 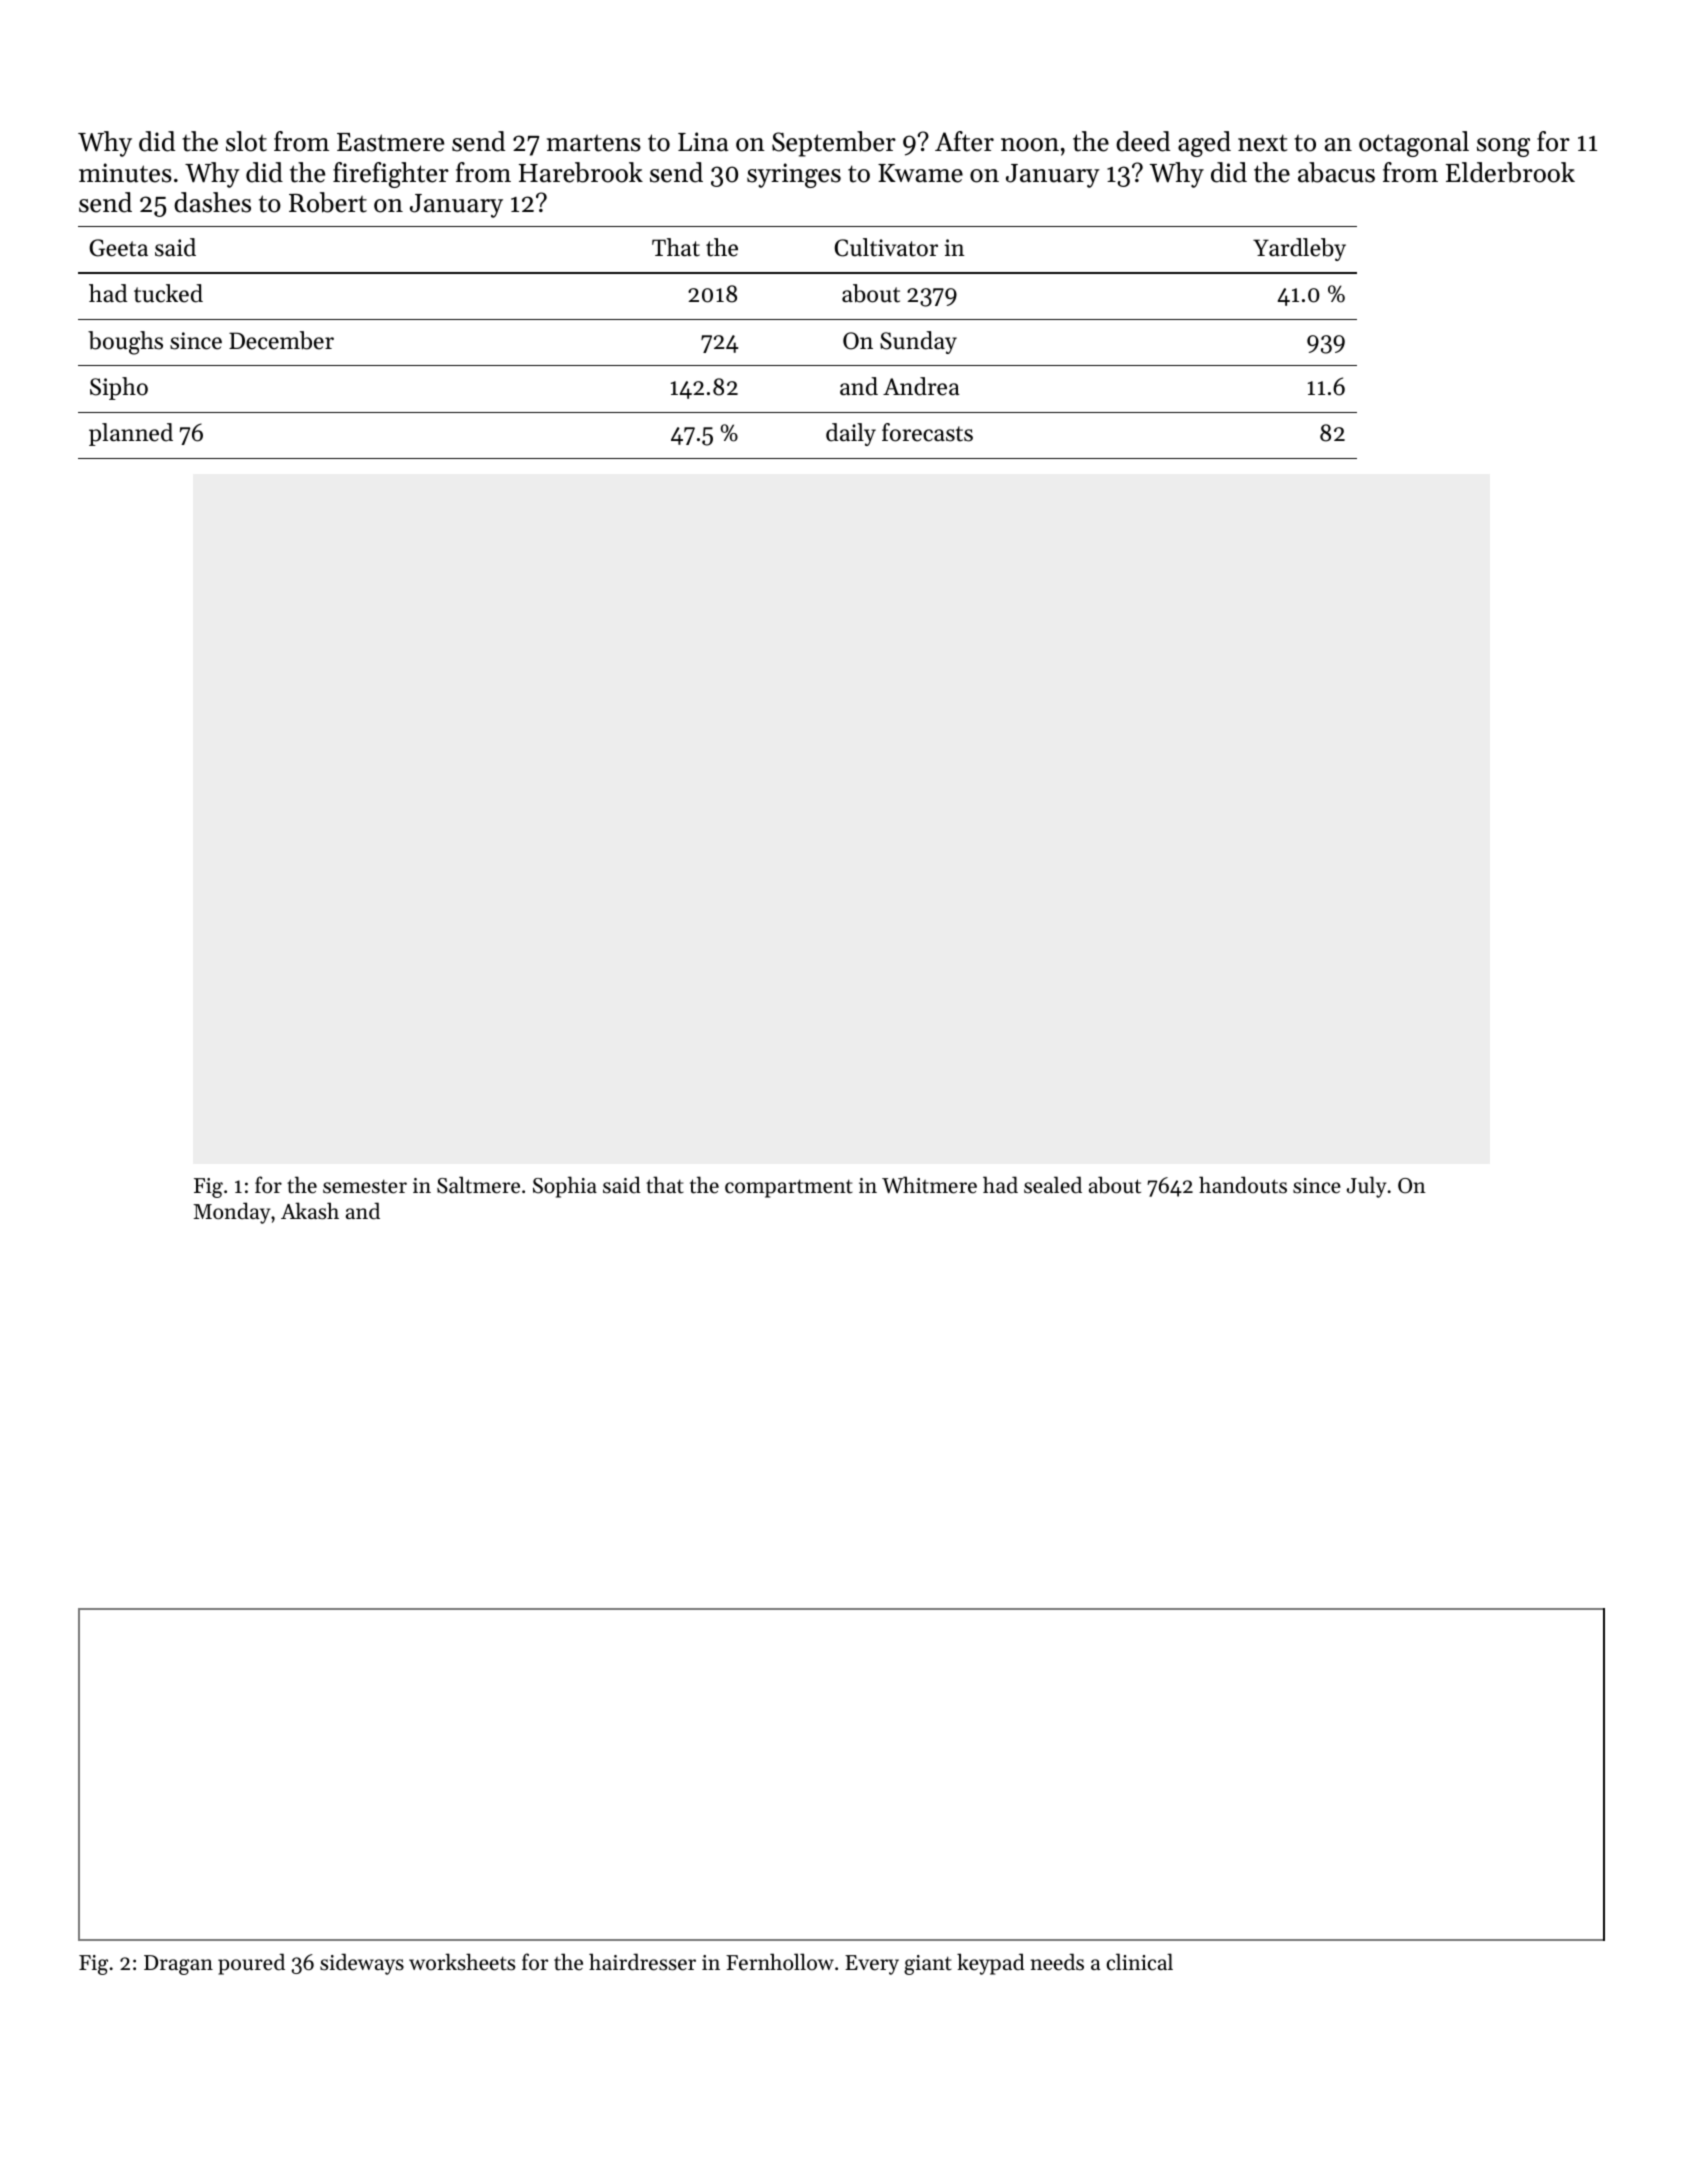 I want to click on minutes, so click(x=125, y=173).
